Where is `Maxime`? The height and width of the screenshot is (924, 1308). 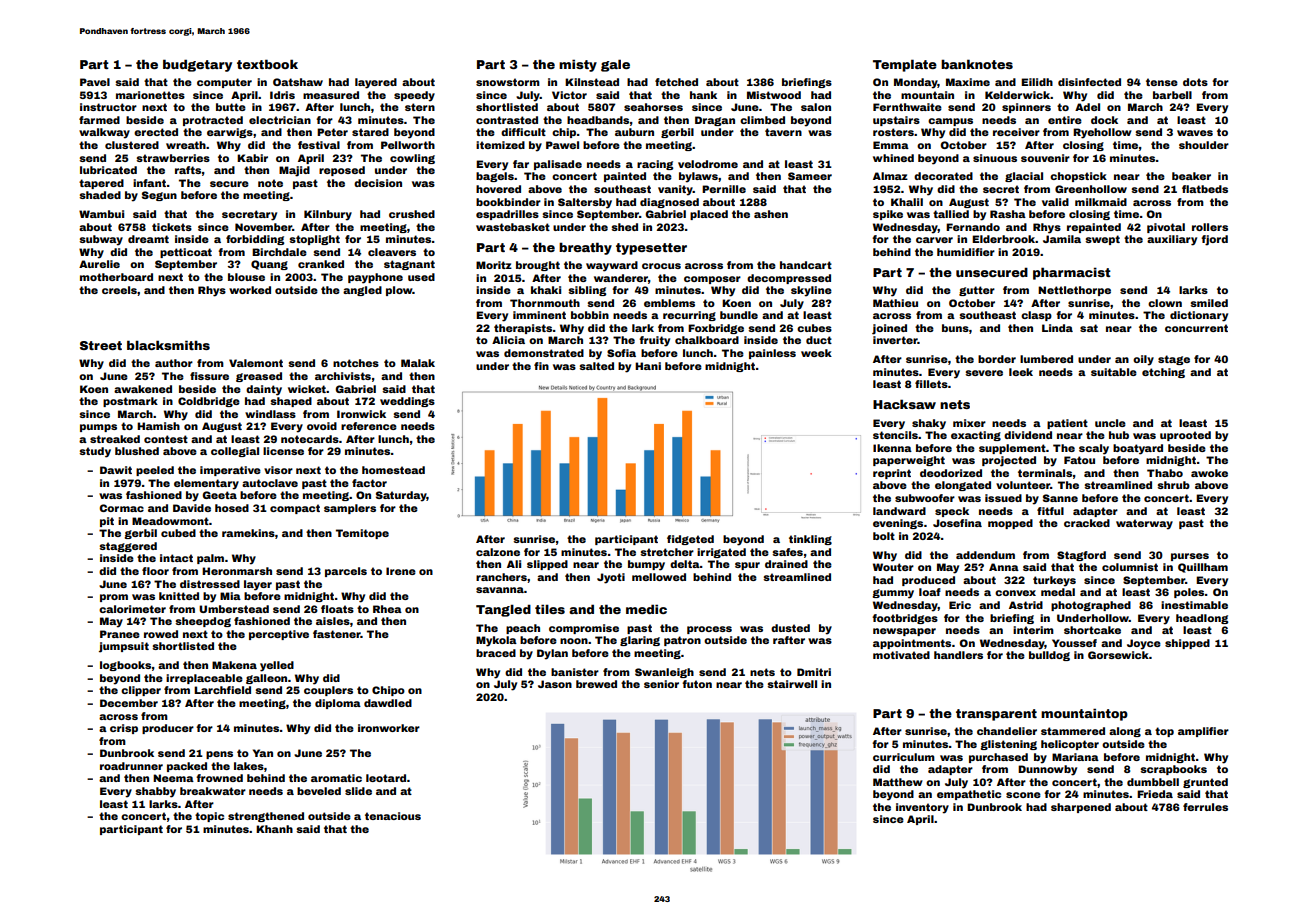
Maxime is located at coordinates (968, 82).
